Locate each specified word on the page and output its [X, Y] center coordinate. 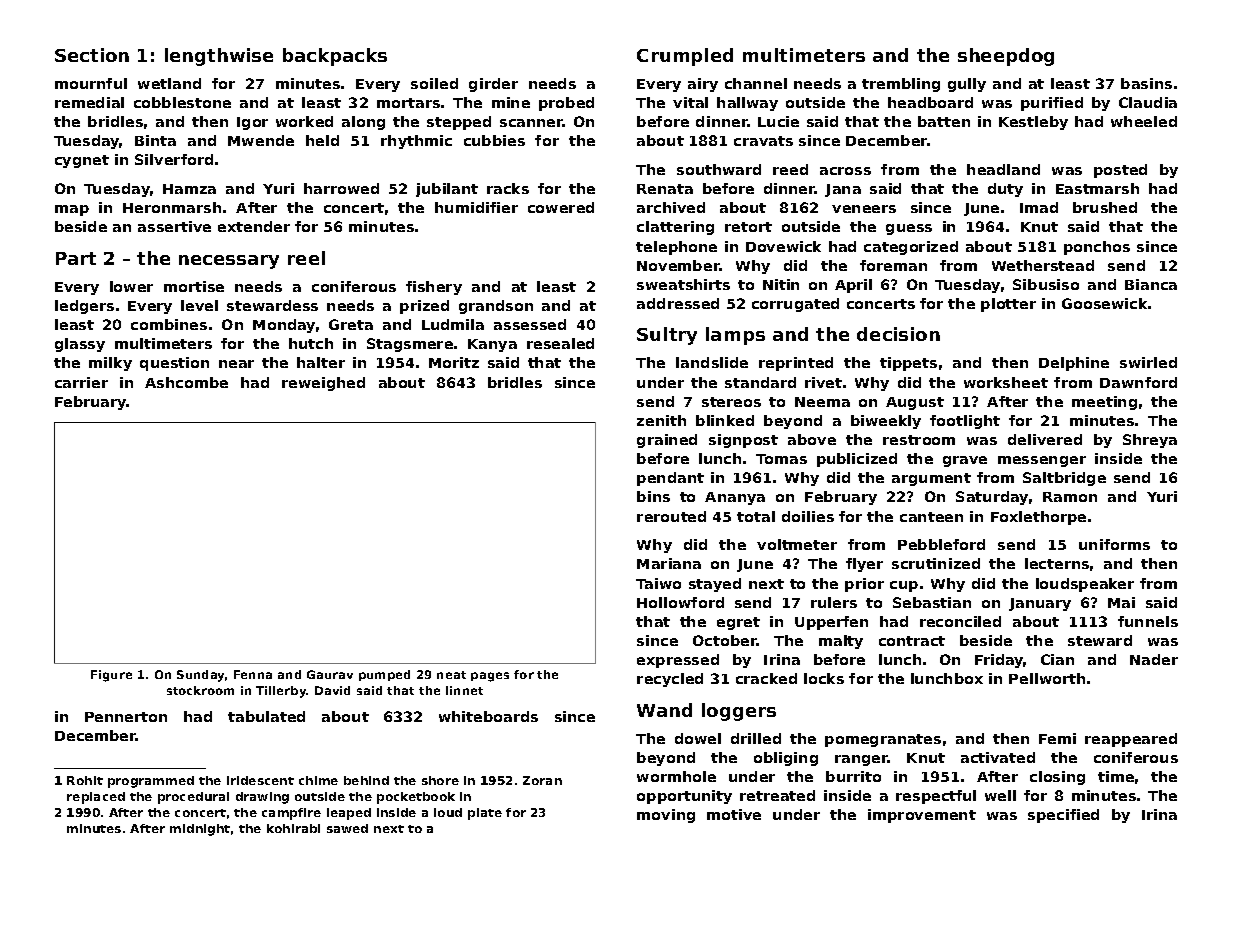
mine [511, 102]
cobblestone [182, 102]
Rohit [85, 780]
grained [667, 441]
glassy [80, 345]
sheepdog [1006, 57]
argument [931, 479]
